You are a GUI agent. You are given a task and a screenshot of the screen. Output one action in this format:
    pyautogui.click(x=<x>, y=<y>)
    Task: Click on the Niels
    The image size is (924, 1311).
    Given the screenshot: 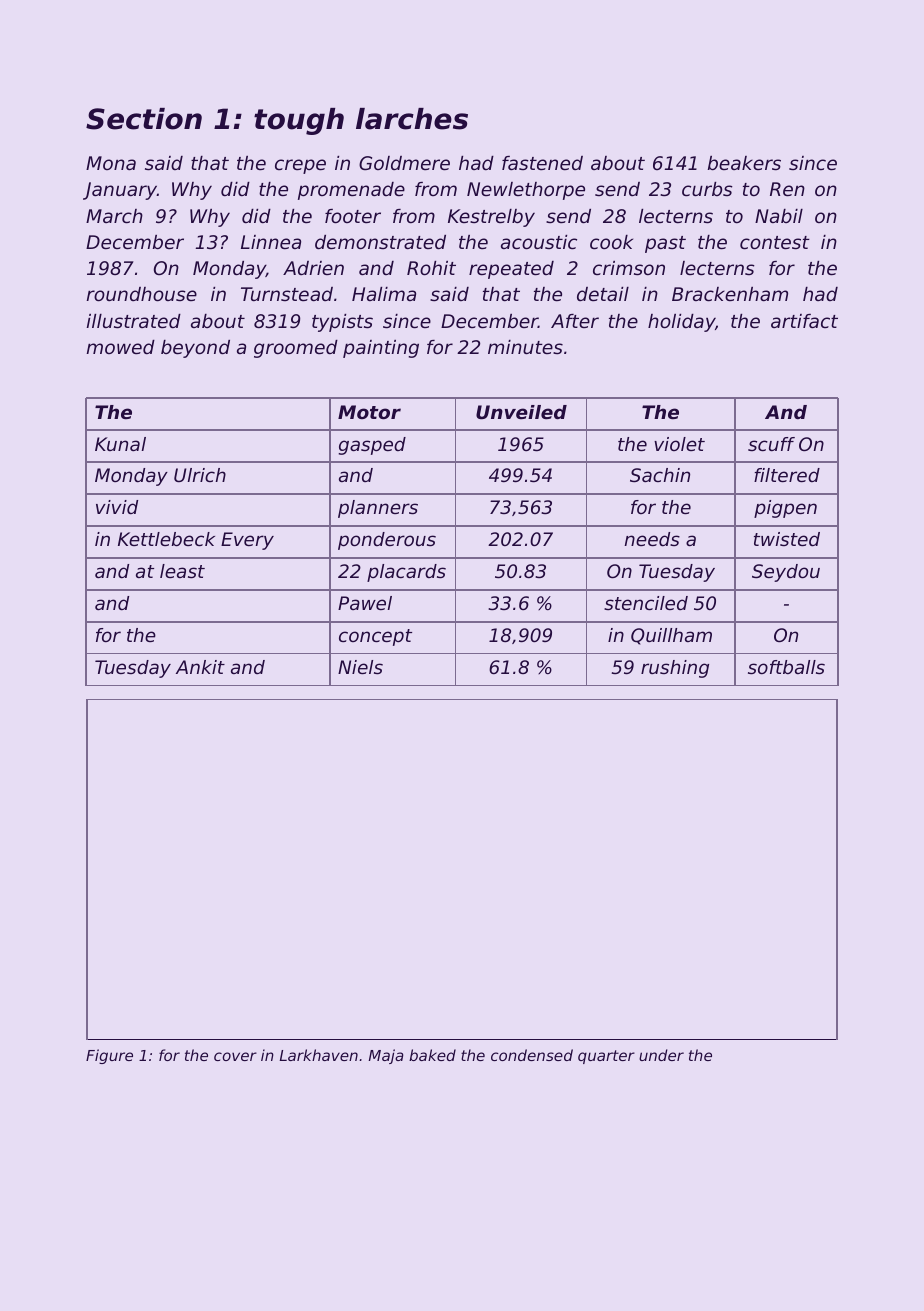 What is the action you would take?
    pyautogui.click(x=360, y=667)
